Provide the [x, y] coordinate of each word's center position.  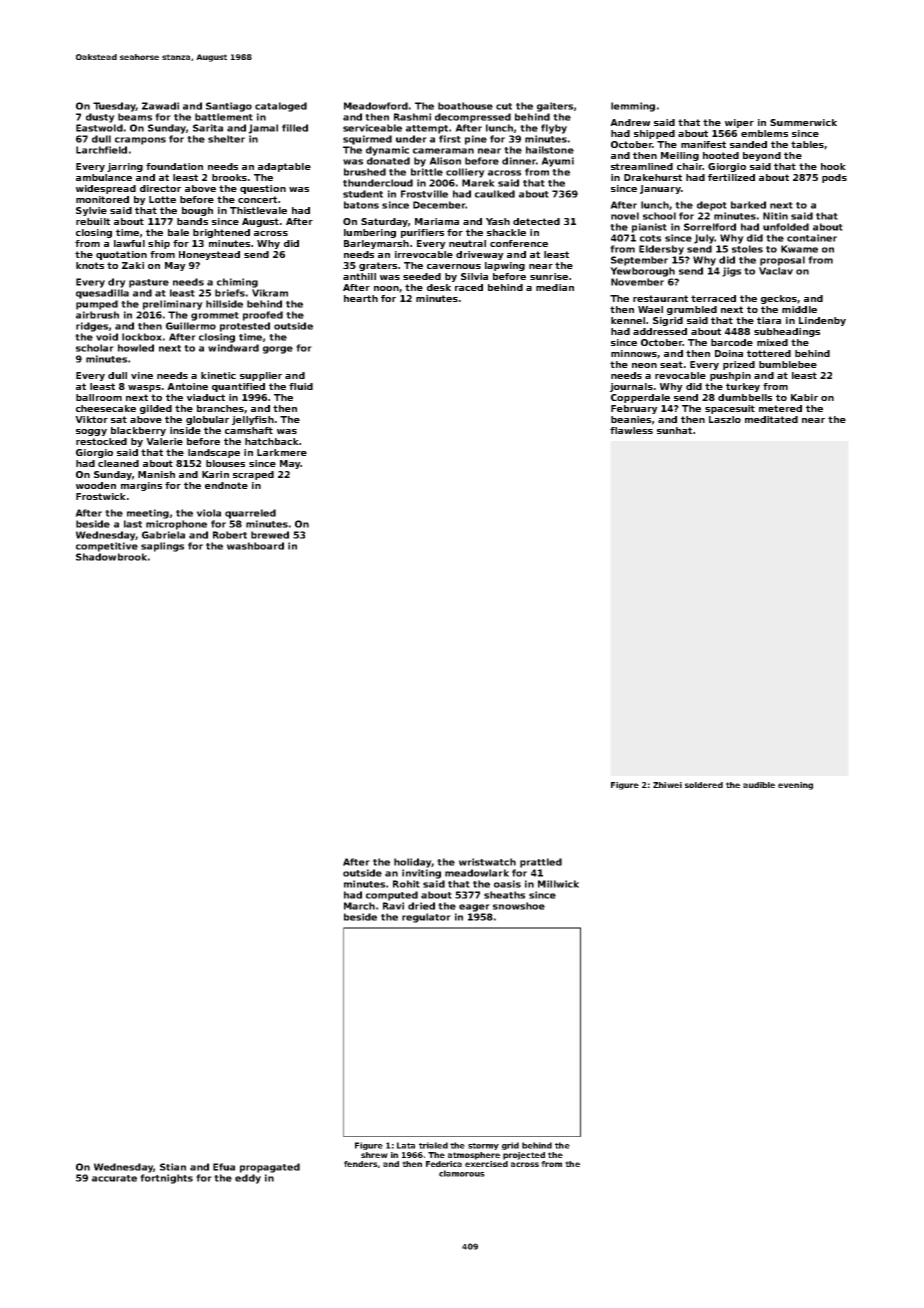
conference [519, 243]
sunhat [674, 430]
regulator [426, 918]
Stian [173, 1167]
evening [795, 786]
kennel [628, 320]
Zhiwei [667, 785]
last [133, 524]
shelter [226, 139]
